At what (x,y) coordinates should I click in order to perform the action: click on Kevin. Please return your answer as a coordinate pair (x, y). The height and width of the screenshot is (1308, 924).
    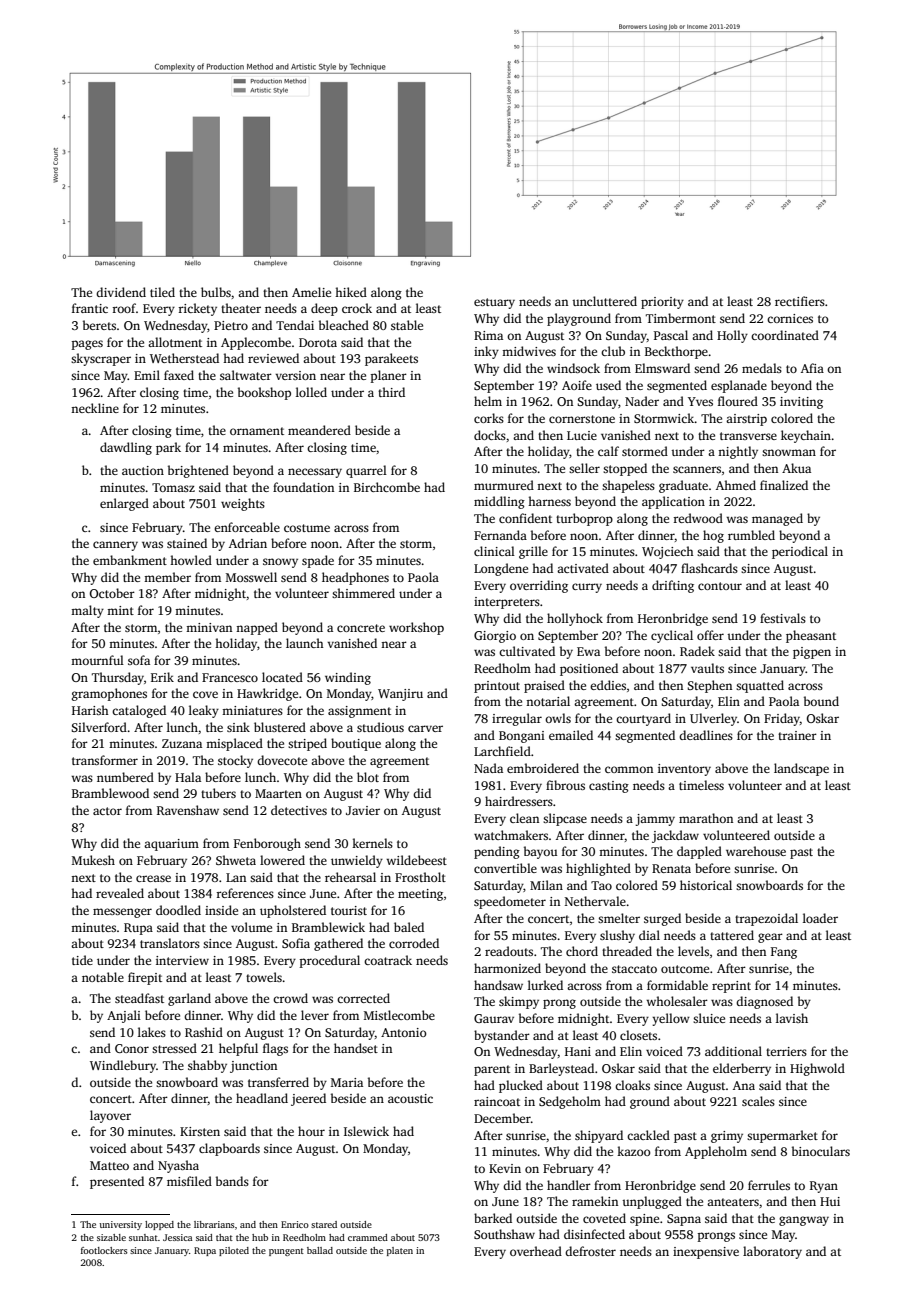
    Looking at the image, I should click on (505, 1168).
